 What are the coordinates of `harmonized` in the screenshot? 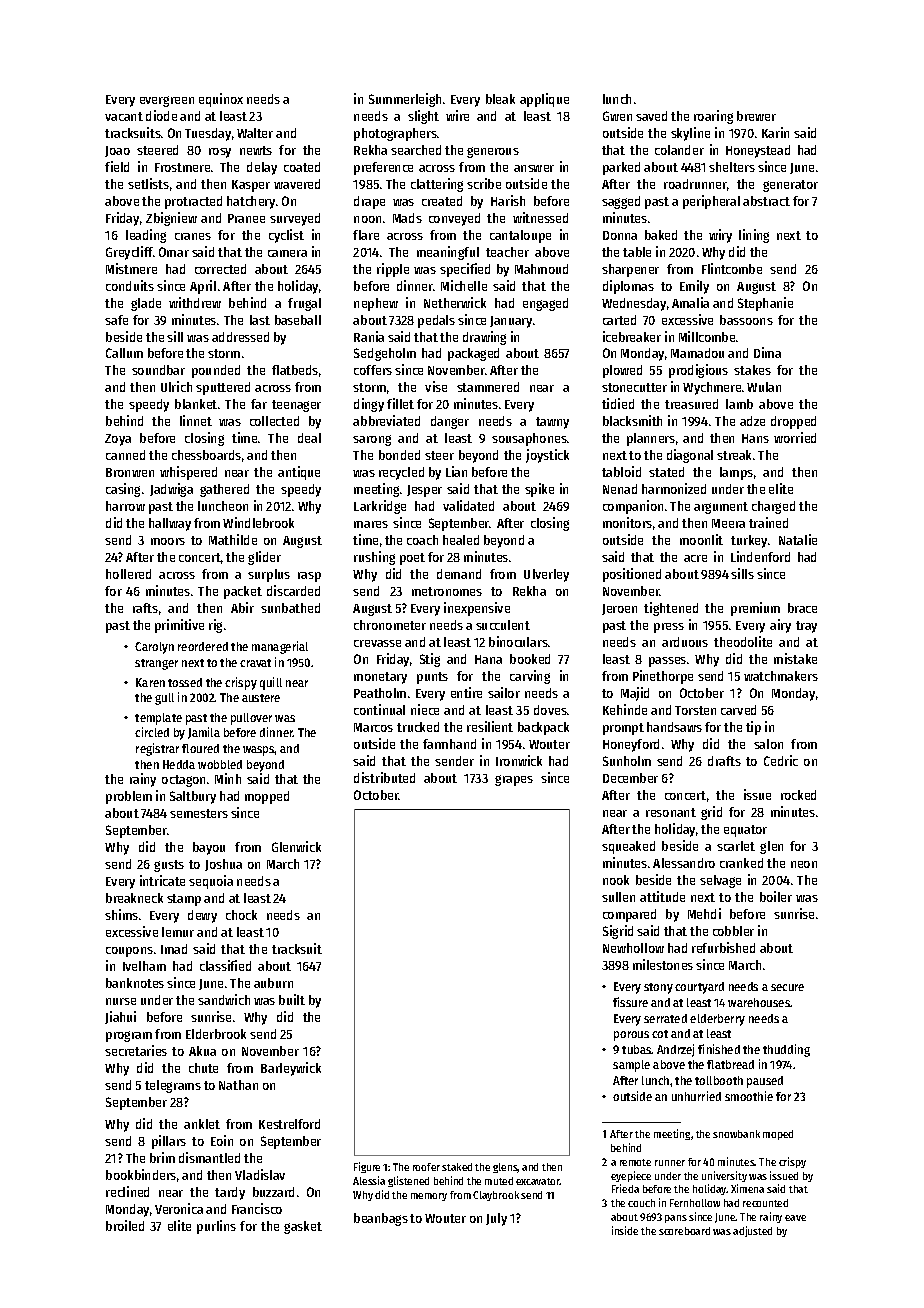 It's located at (674, 488).
